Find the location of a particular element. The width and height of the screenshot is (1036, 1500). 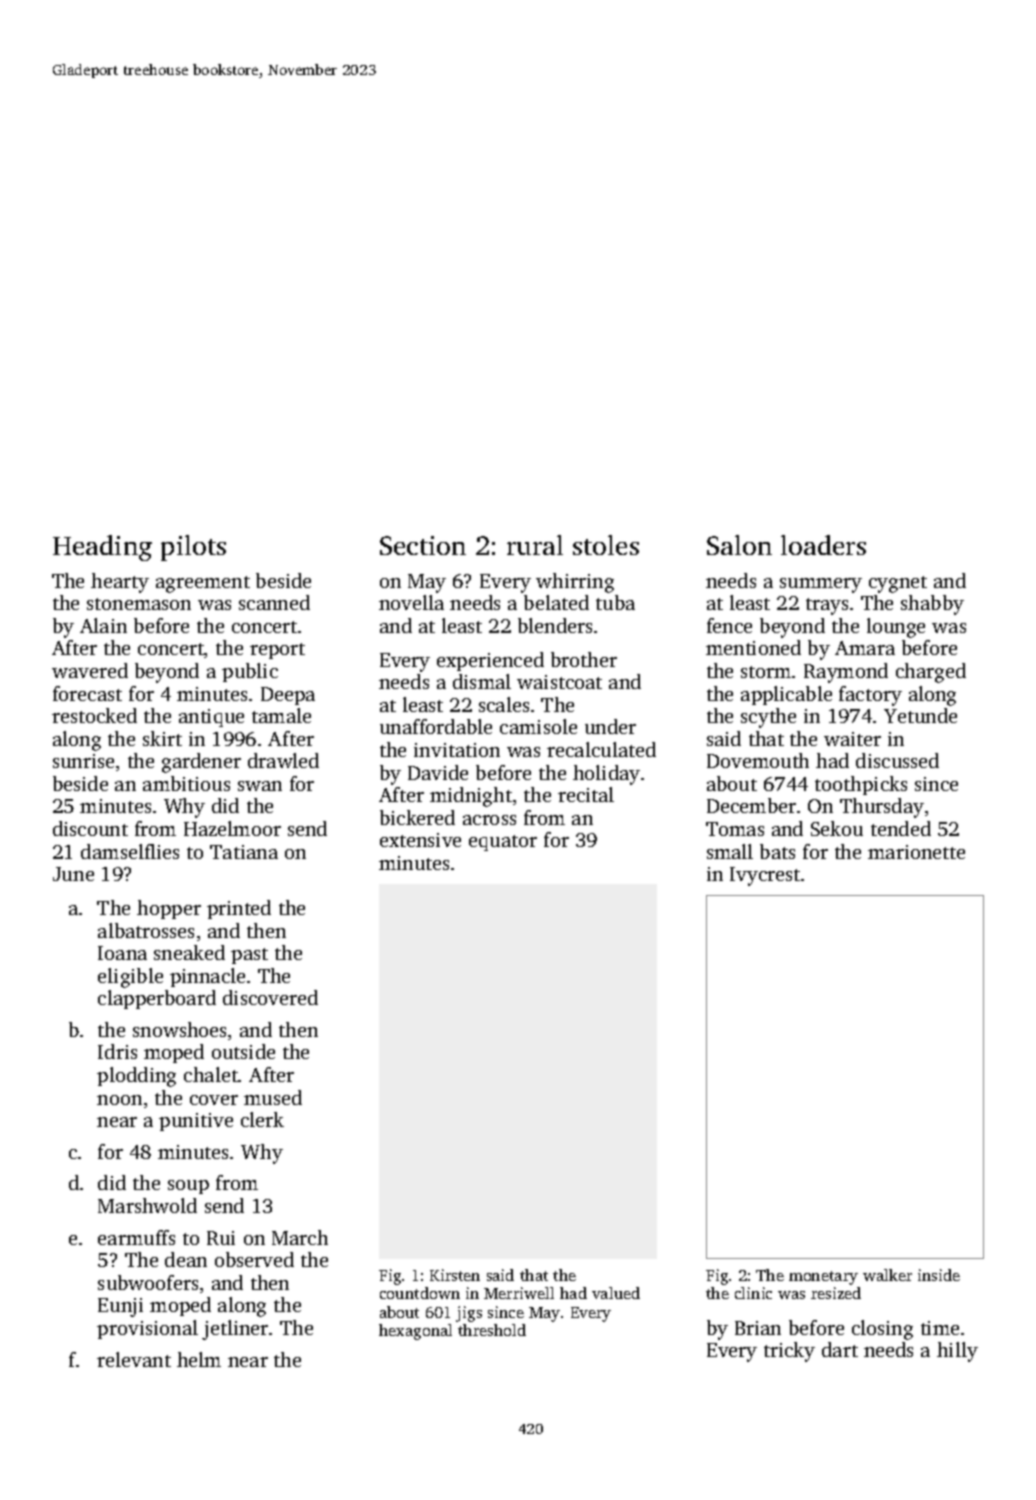

under is located at coordinates (610, 726).
